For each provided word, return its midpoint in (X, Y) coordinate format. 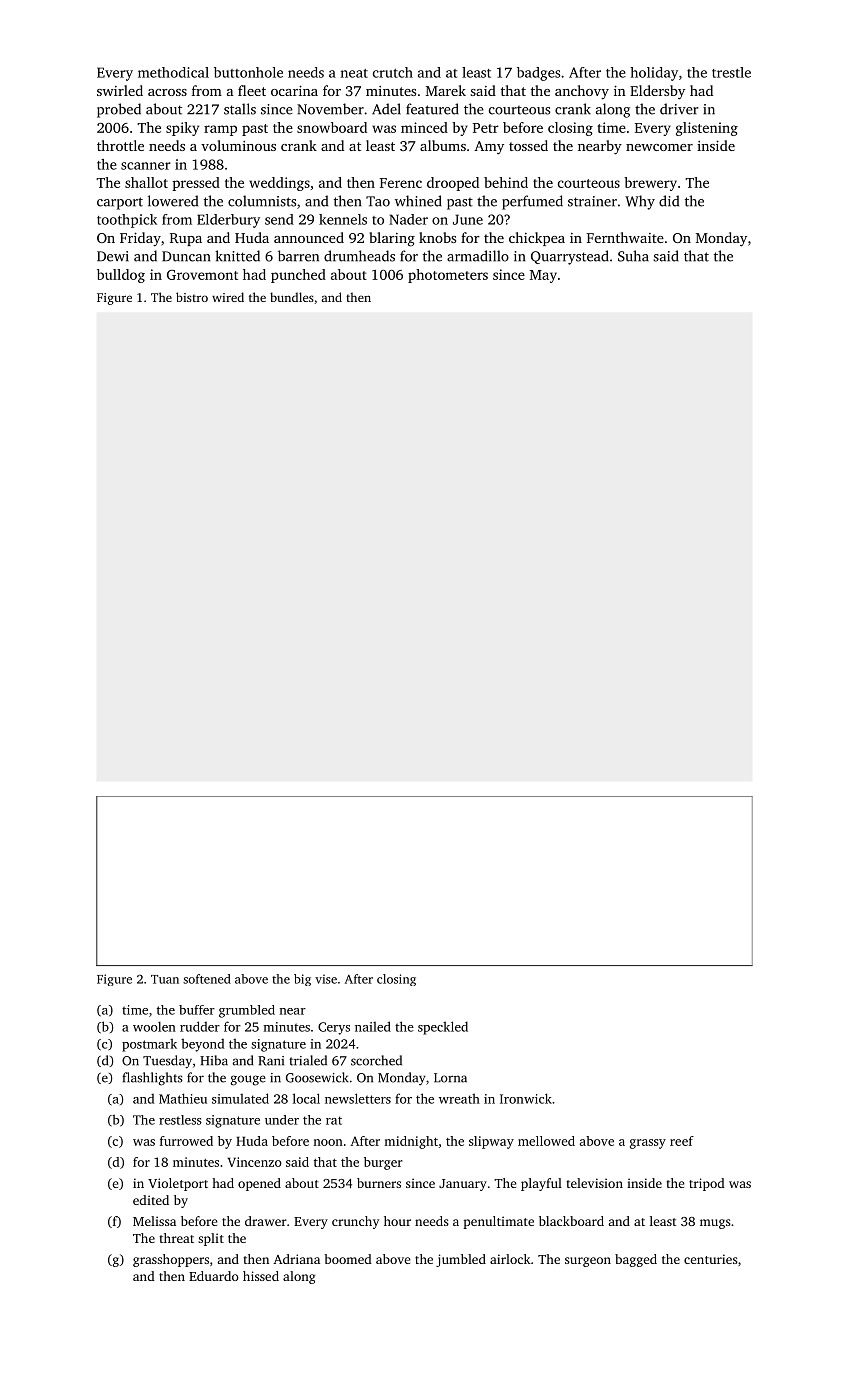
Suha (633, 256)
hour (397, 1221)
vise (326, 979)
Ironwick (526, 1098)
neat (354, 73)
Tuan (165, 979)
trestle (731, 72)
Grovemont (202, 275)
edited (151, 1200)
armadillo (478, 256)
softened (207, 979)
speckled (443, 1028)
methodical (173, 72)
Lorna (450, 1078)
